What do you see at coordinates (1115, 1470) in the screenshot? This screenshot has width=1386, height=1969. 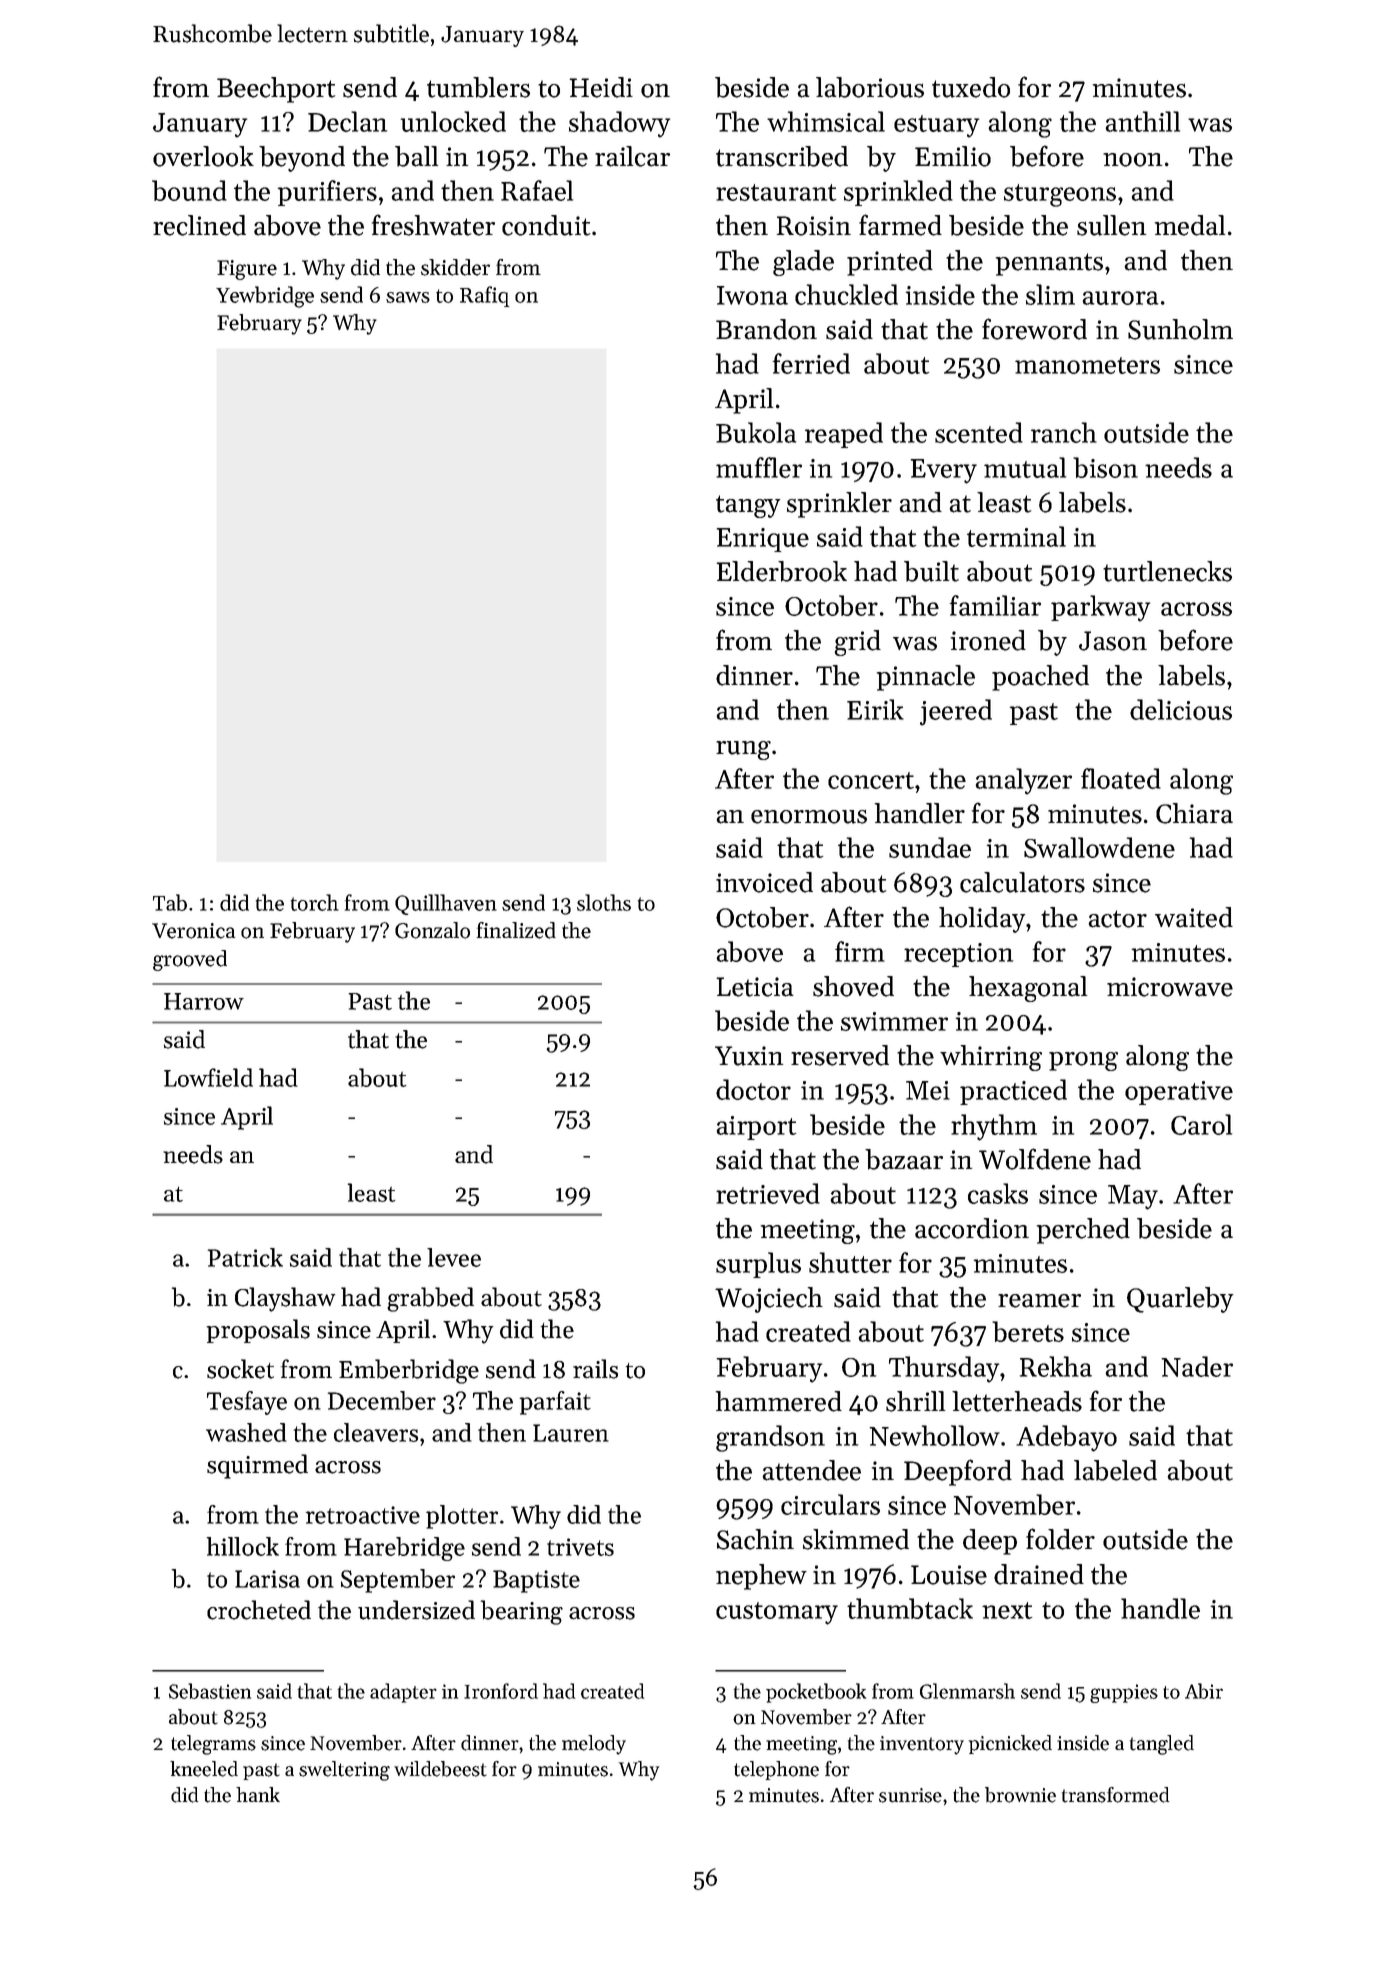 I see `labeled` at bounding box center [1115, 1470].
